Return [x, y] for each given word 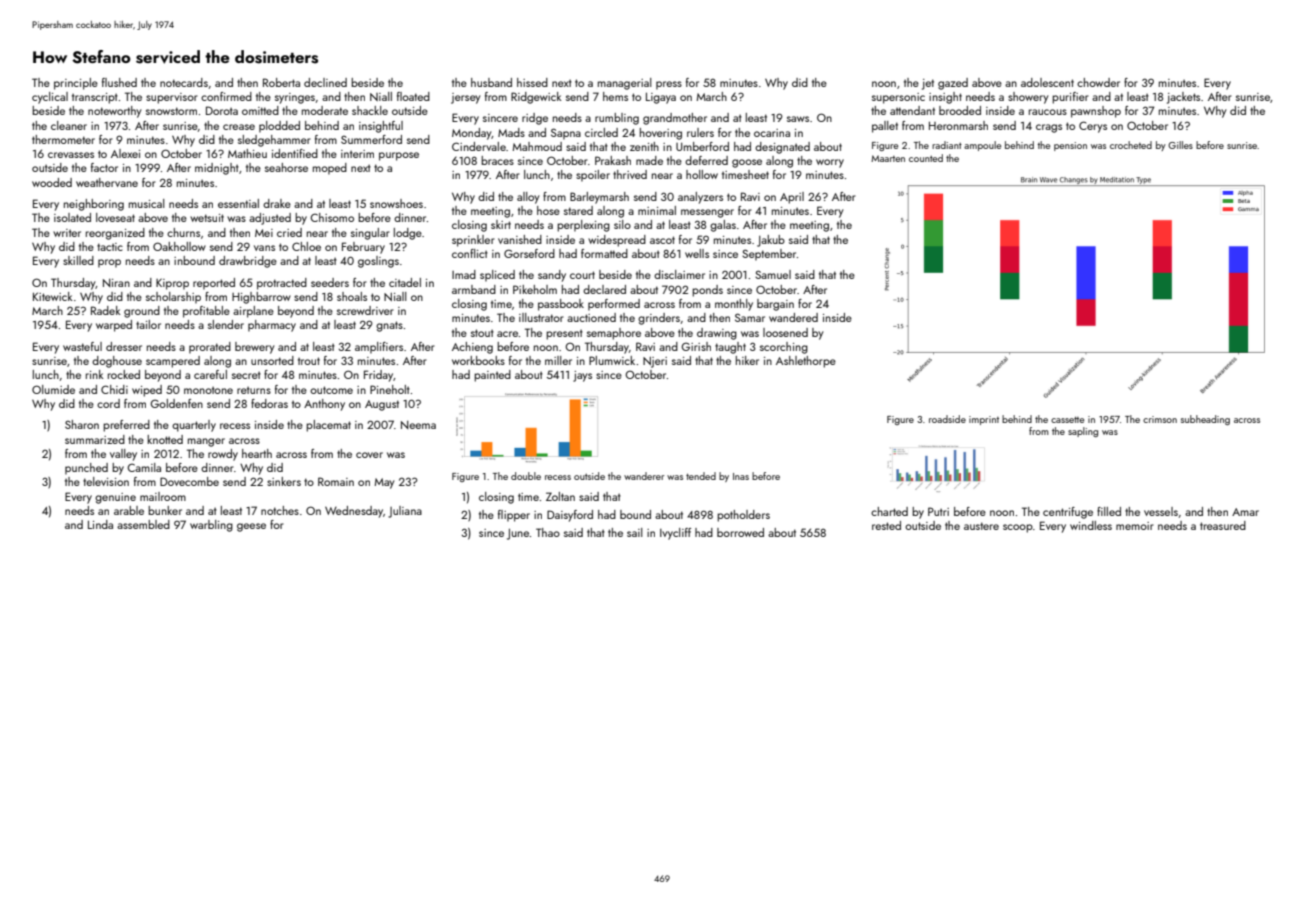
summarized [95, 439]
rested [886, 525]
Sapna [566, 134]
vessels [1161, 511]
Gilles [1180, 145]
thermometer [63, 139]
